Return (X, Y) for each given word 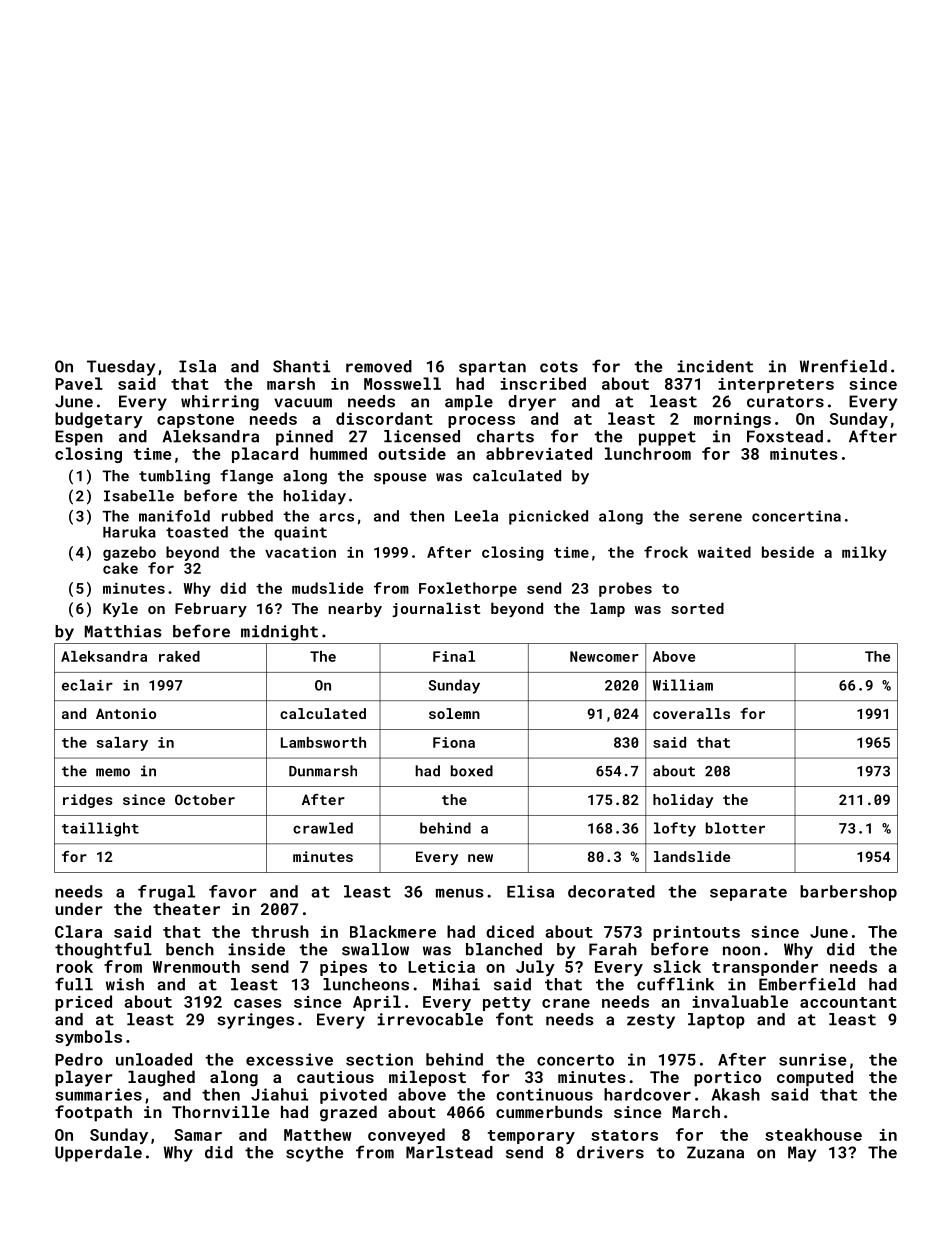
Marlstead (449, 1152)
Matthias (123, 631)
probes (625, 589)
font (514, 1019)
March (696, 1111)
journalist (436, 609)
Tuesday (121, 368)
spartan (492, 368)
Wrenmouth (196, 966)
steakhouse (813, 1134)
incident (715, 366)
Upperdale (98, 1154)
